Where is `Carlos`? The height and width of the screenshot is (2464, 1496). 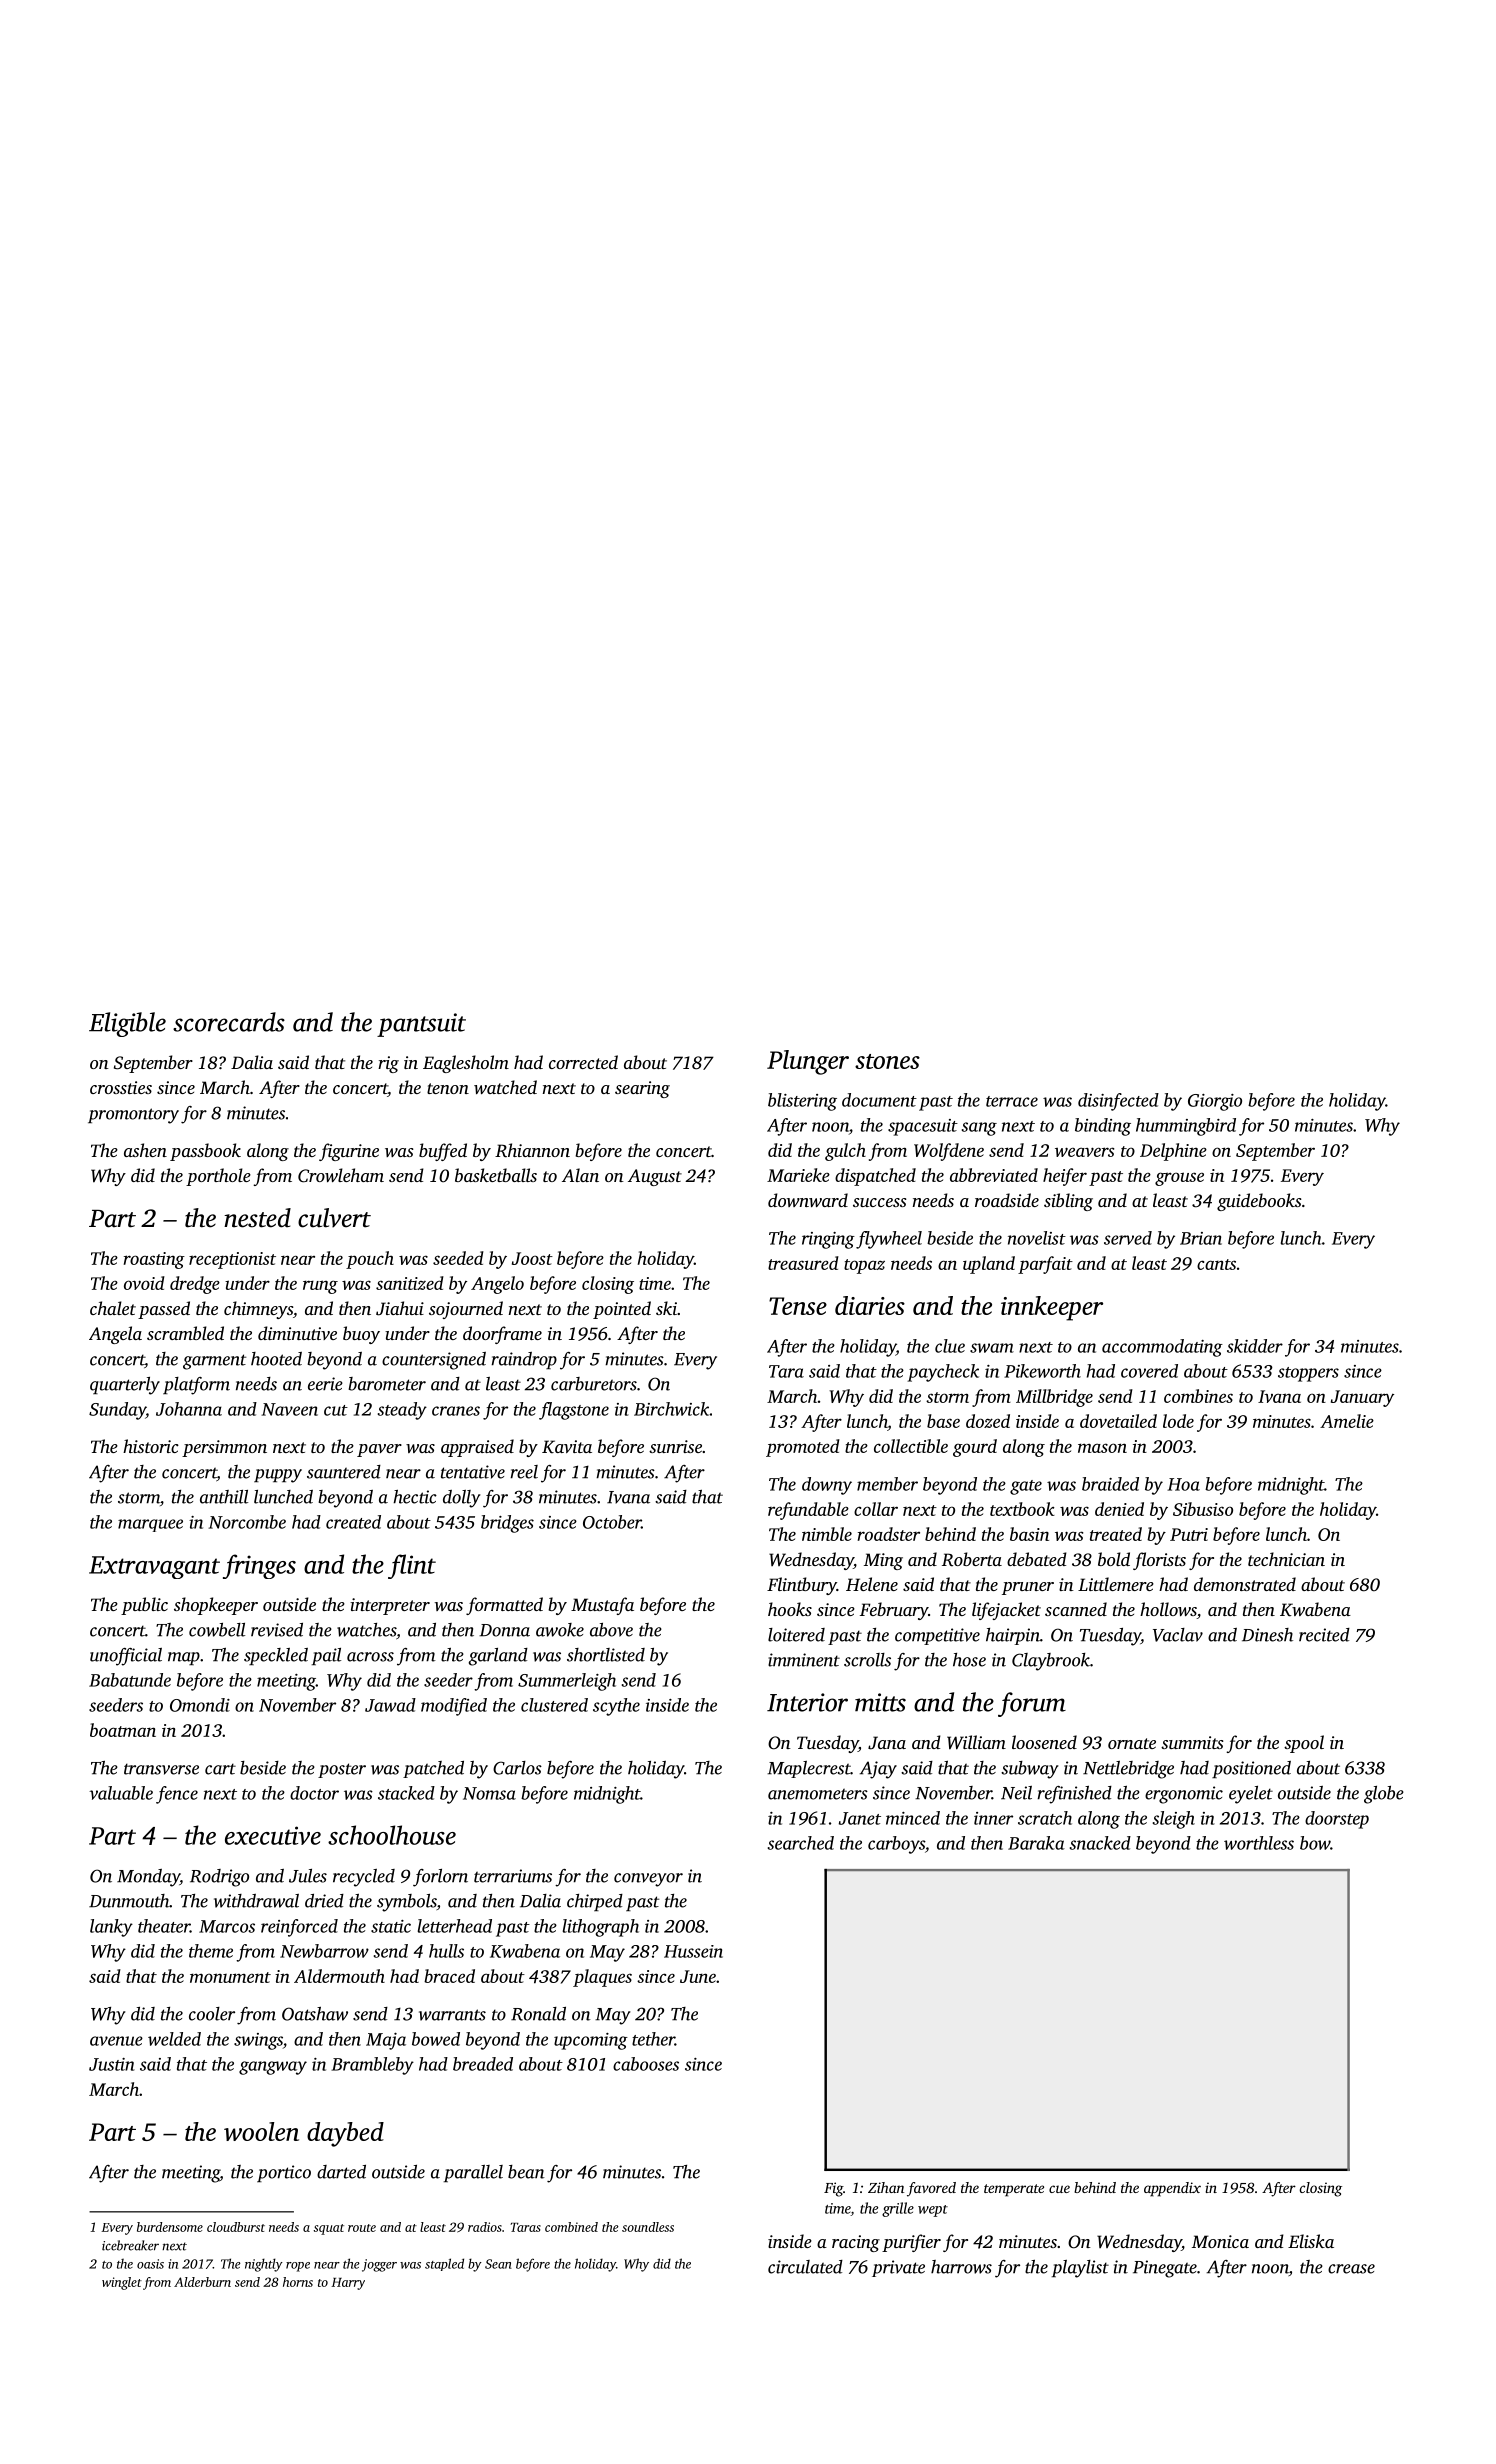 Carlos is located at coordinates (517, 1768).
